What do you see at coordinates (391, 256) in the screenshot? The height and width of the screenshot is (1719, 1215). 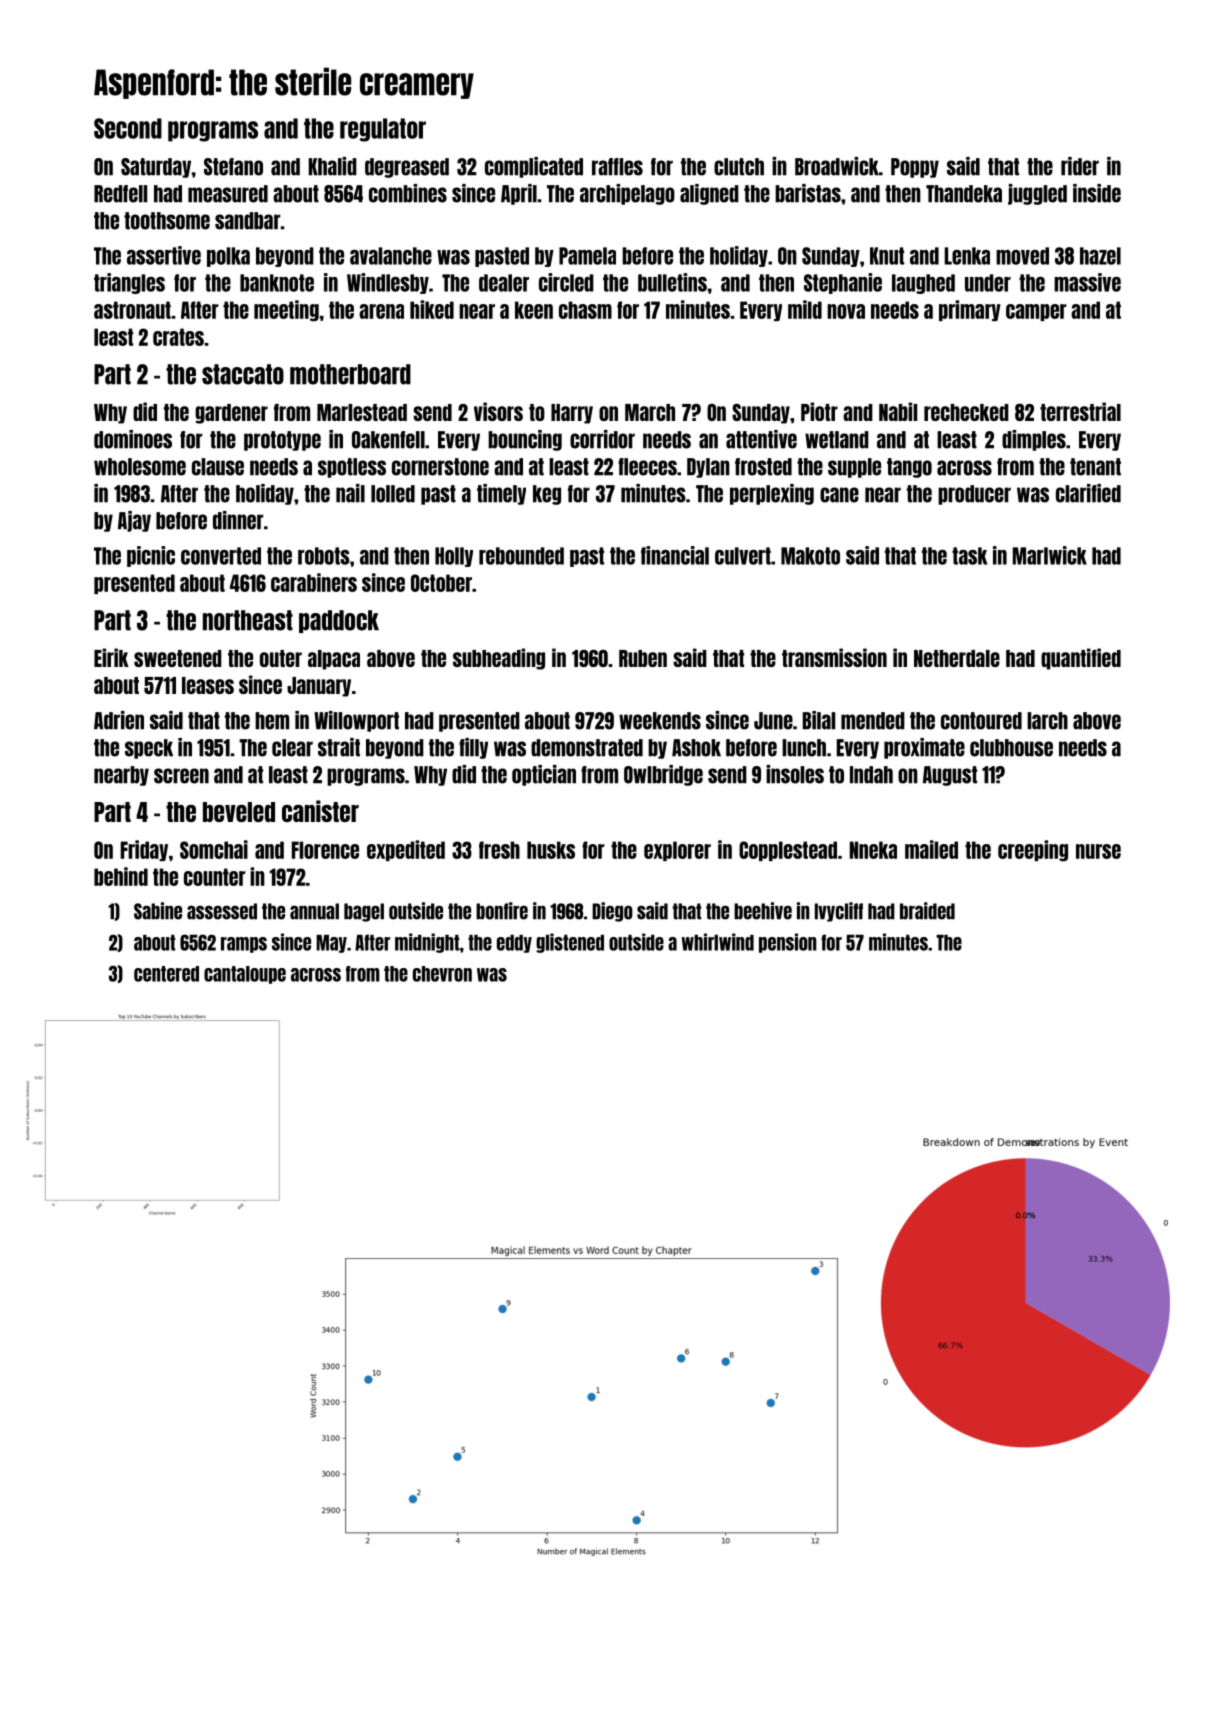 I see `avalanche` at bounding box center [391, 256].
